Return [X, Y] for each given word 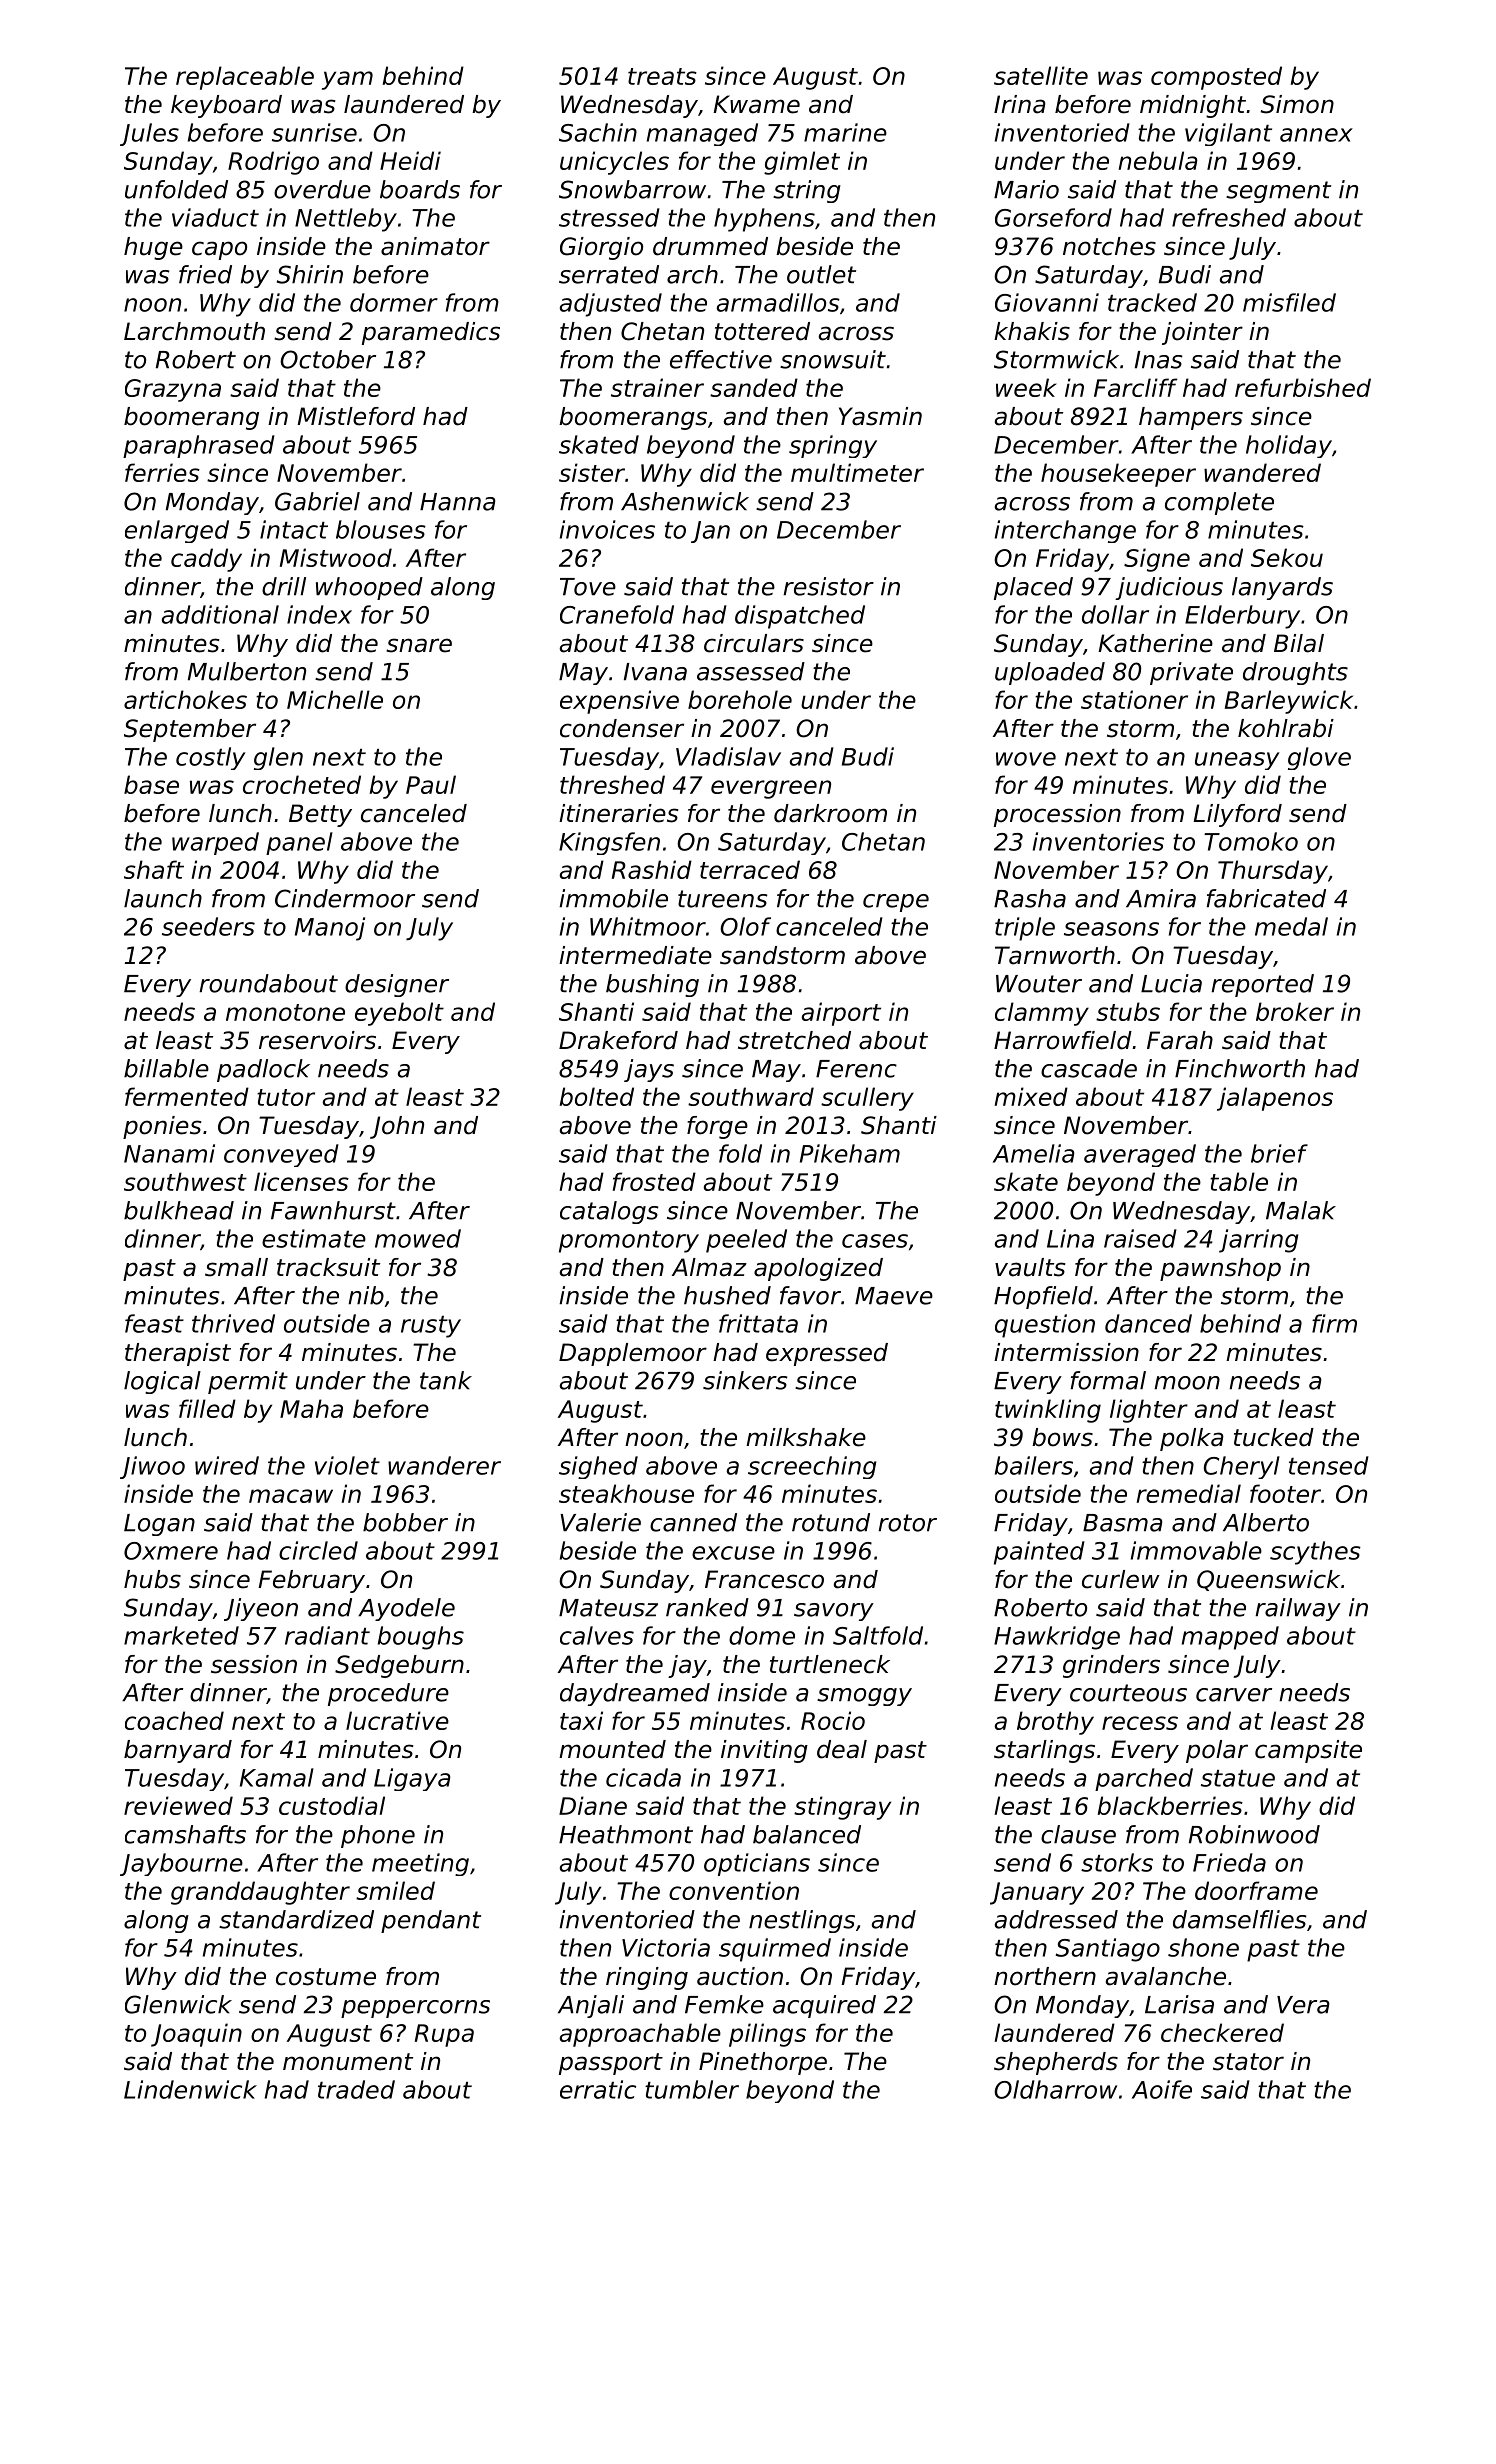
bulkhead [179, 1210]
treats [662, 76]
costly [210, 758]
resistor [828, 586]
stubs [1128, 1011]
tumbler [692, 2089]
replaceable [245, 78]
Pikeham [850, 1153]
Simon [1297, 104]
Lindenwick [190, 2089]
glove [1319, 758]
